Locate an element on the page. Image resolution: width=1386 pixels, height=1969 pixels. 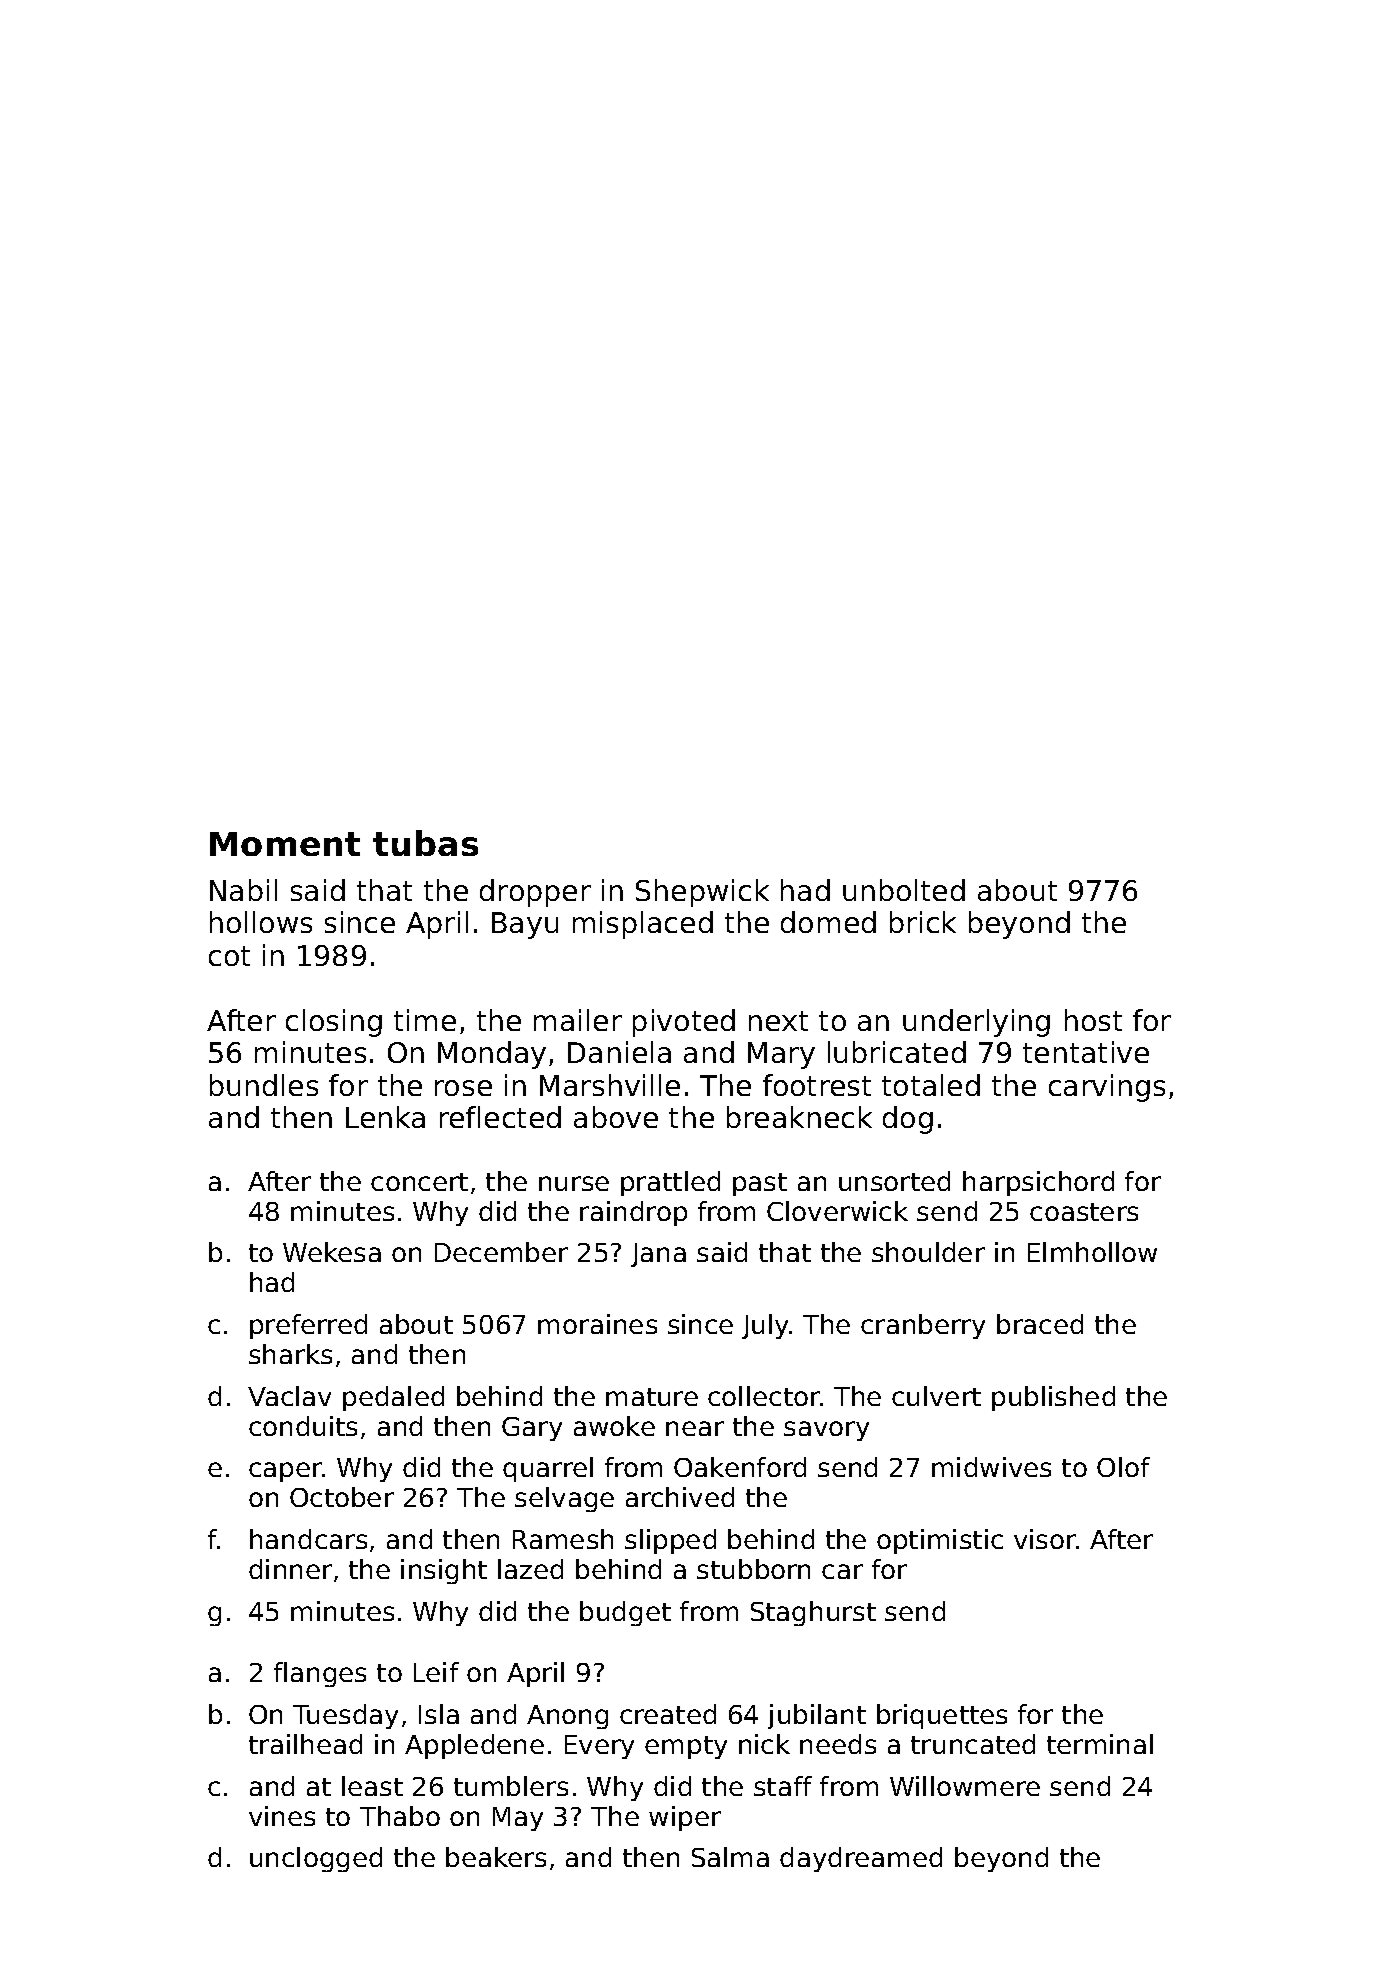
next is located at coordinates (778, 1021).
